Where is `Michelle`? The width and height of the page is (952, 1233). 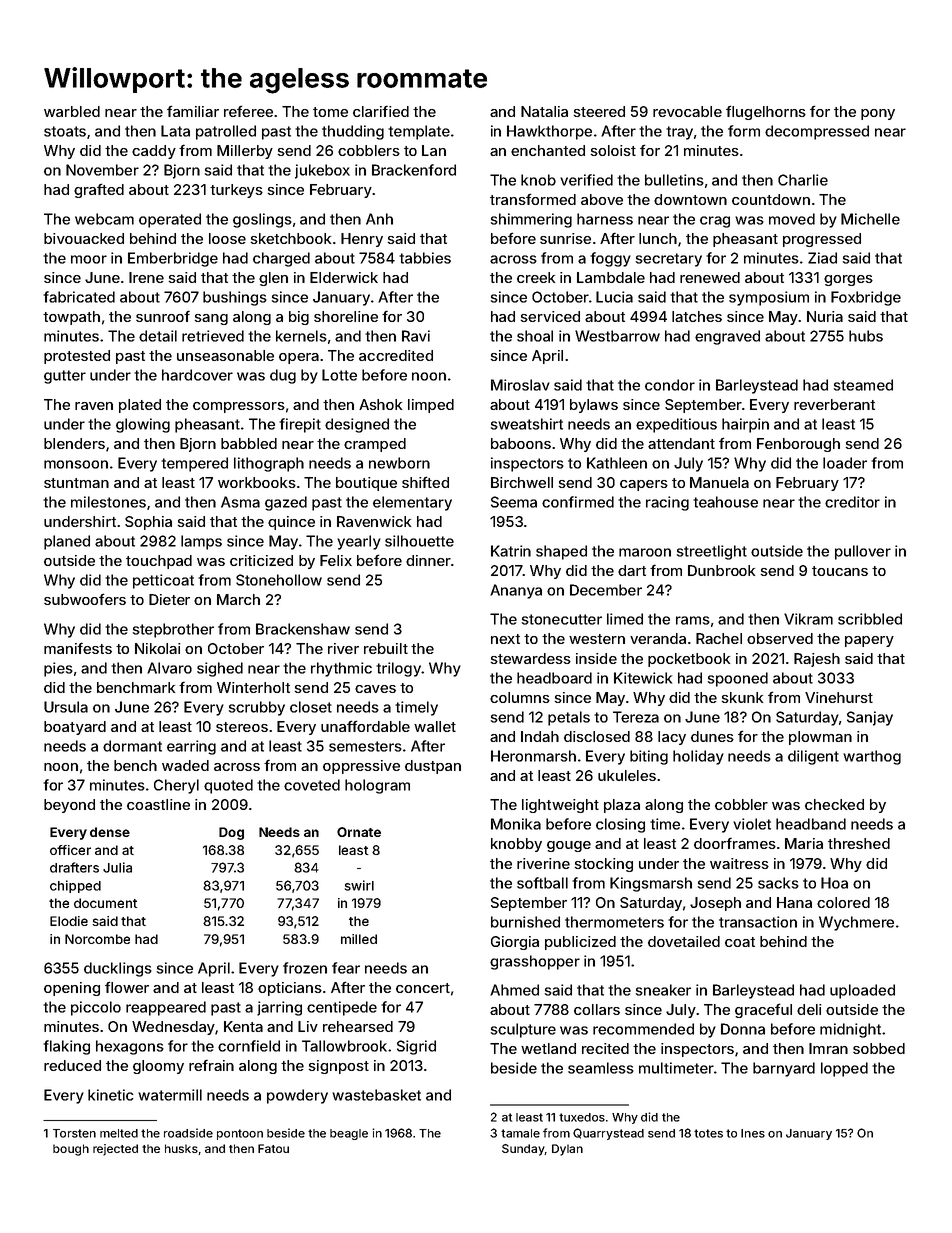
Michelle is located at coordinates (870, 219).
